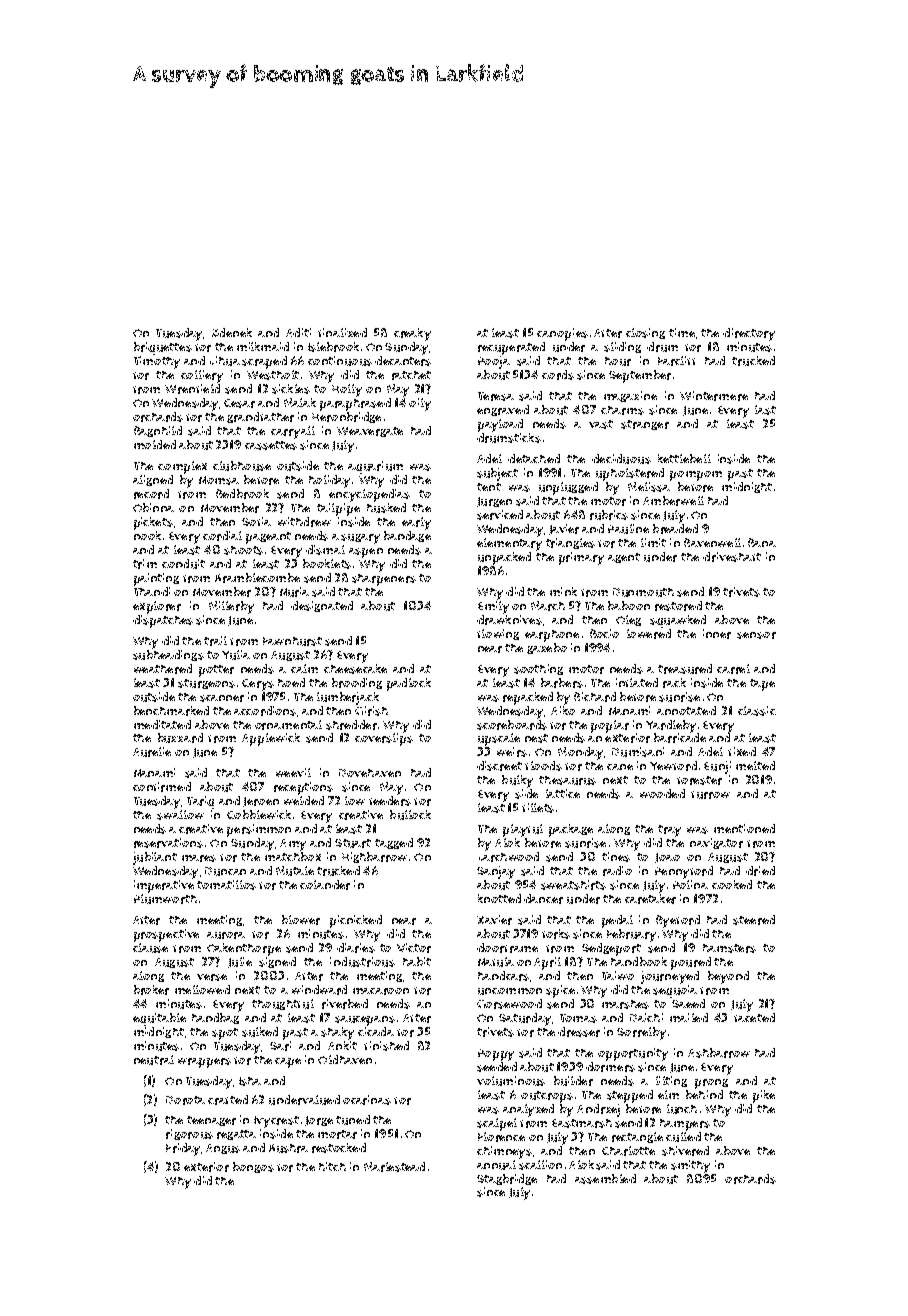 The width and height of the image is (908, 1316). What do you see at coordinates (375, 467) in the image?
I see `aquarium` at bounding box center [375, 467].
